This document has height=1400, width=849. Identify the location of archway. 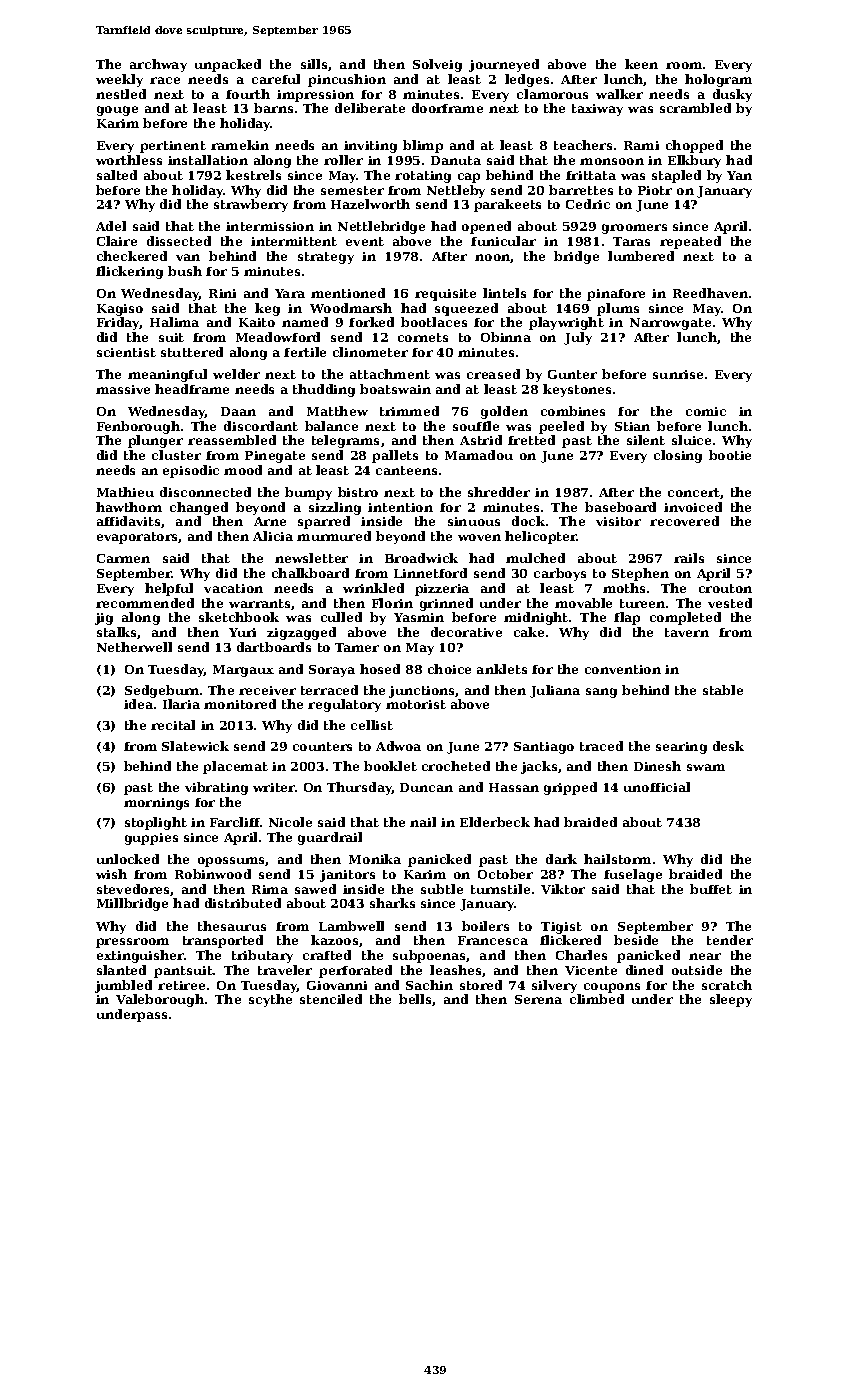
(158, 65).
